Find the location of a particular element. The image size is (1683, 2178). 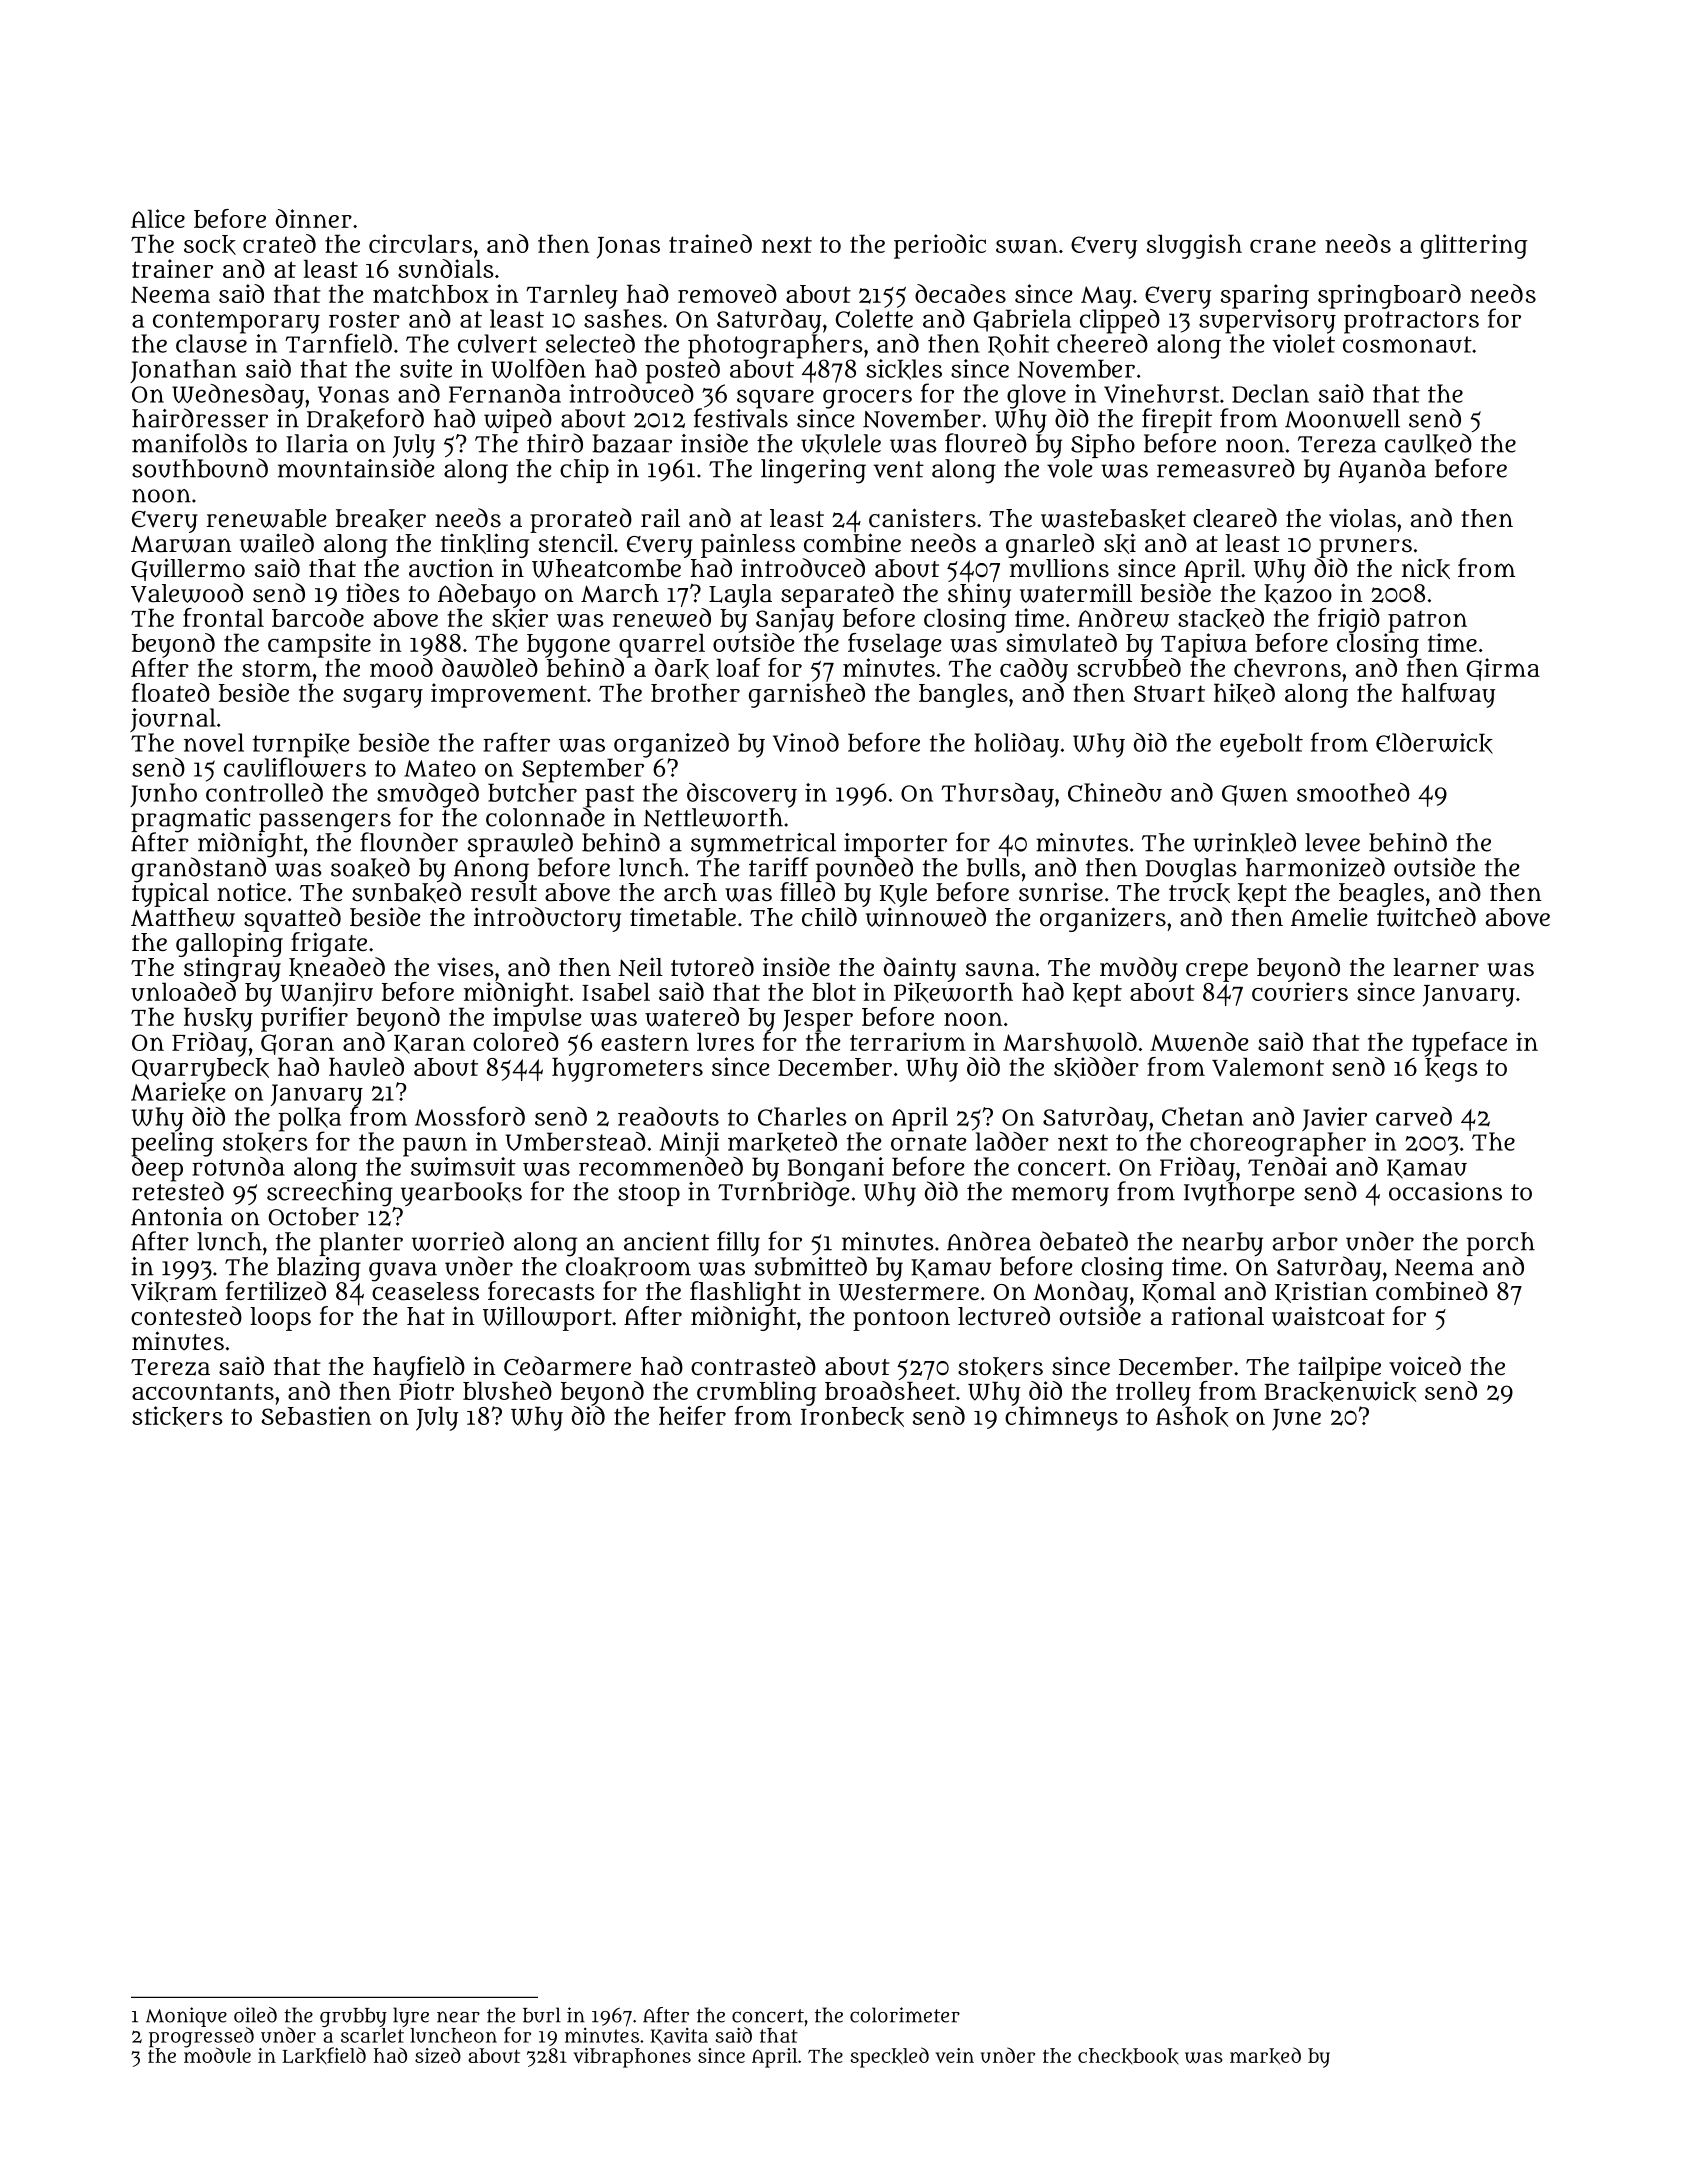

Girma is located at coordinates (1503, 669).
